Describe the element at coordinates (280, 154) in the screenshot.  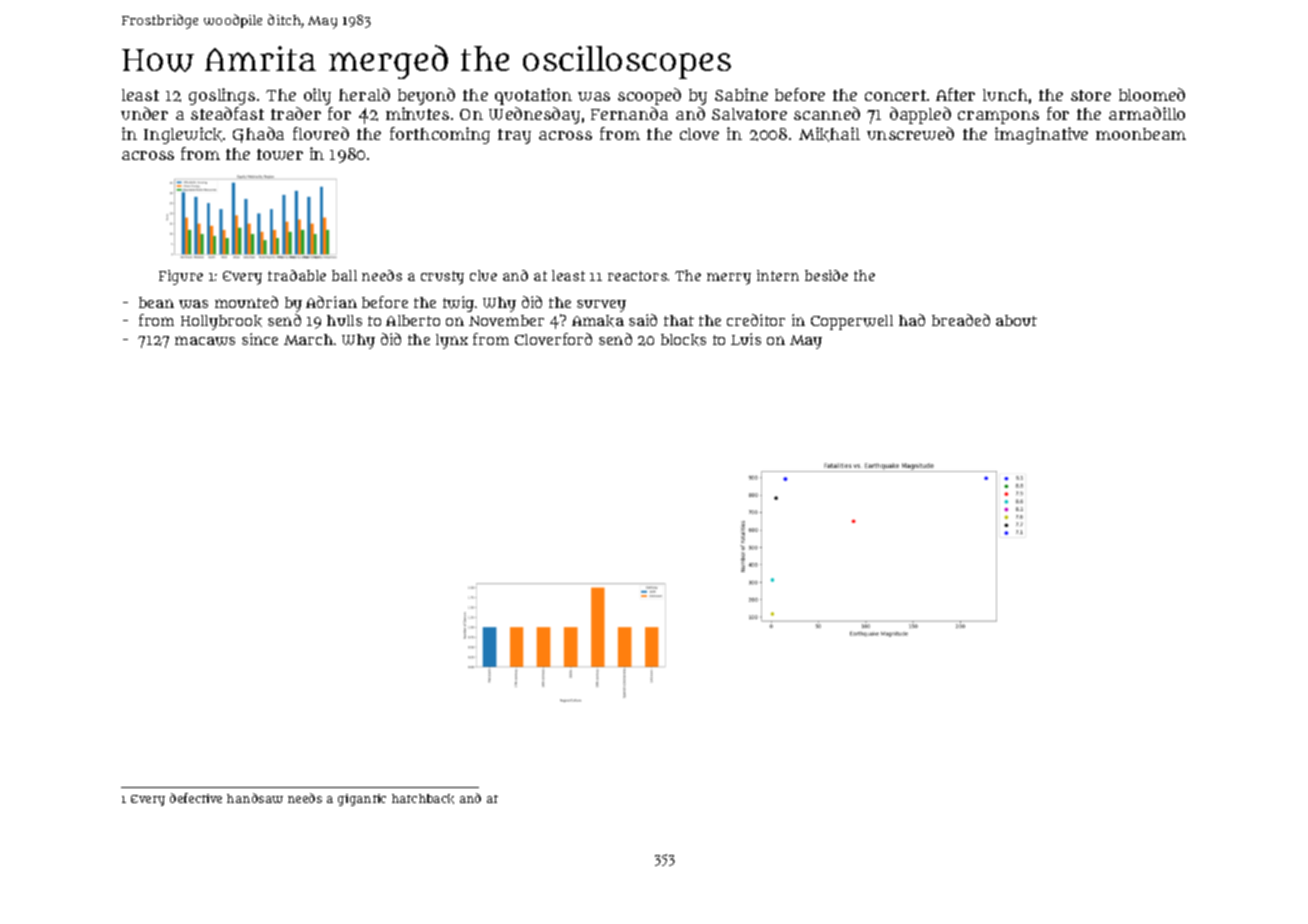
I see `tower` at that location.
